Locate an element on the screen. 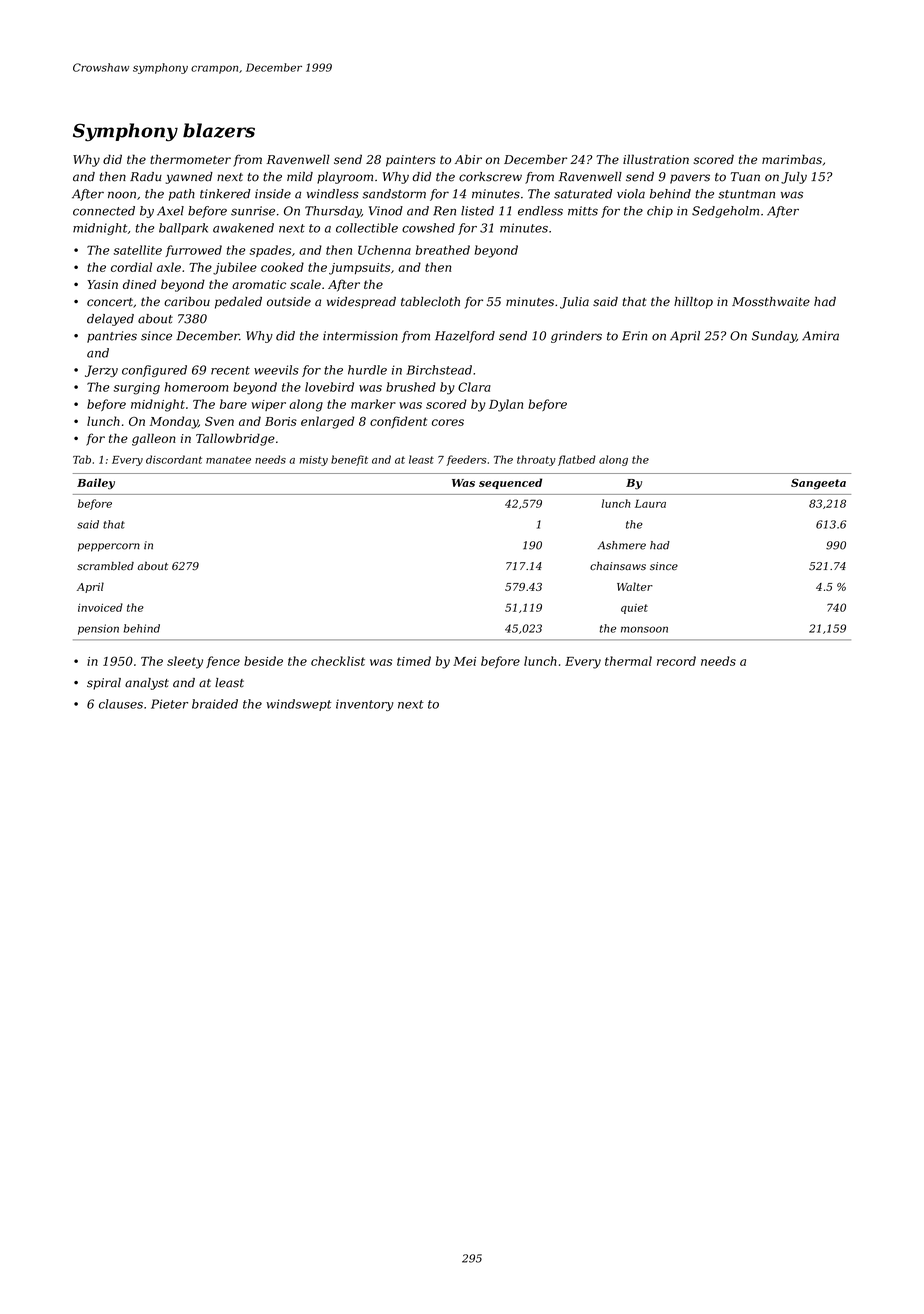 The image size is (924, 1314). Pieter is located at coordinates (169, 704).
